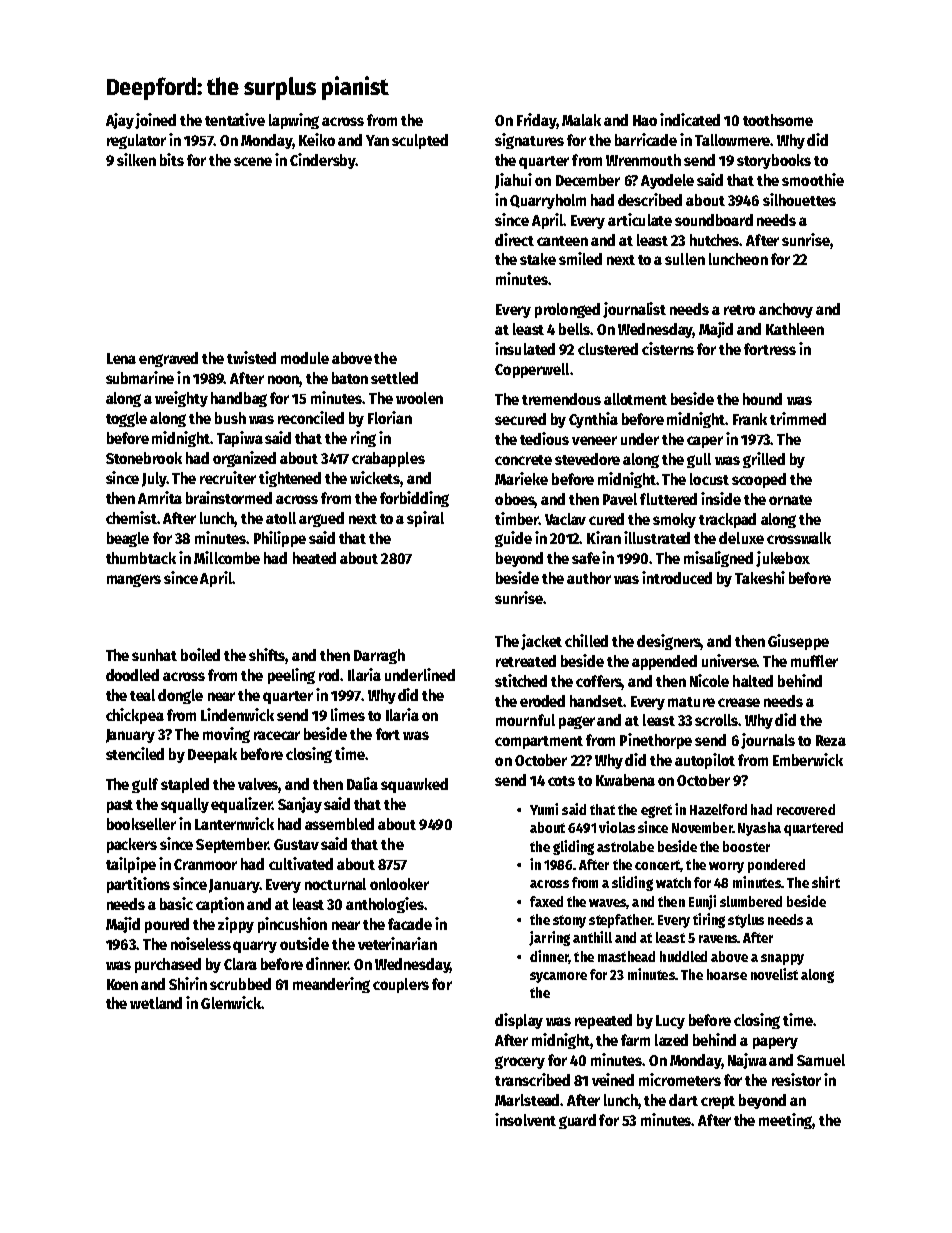  I want to click on designers, so click(669, 642).
